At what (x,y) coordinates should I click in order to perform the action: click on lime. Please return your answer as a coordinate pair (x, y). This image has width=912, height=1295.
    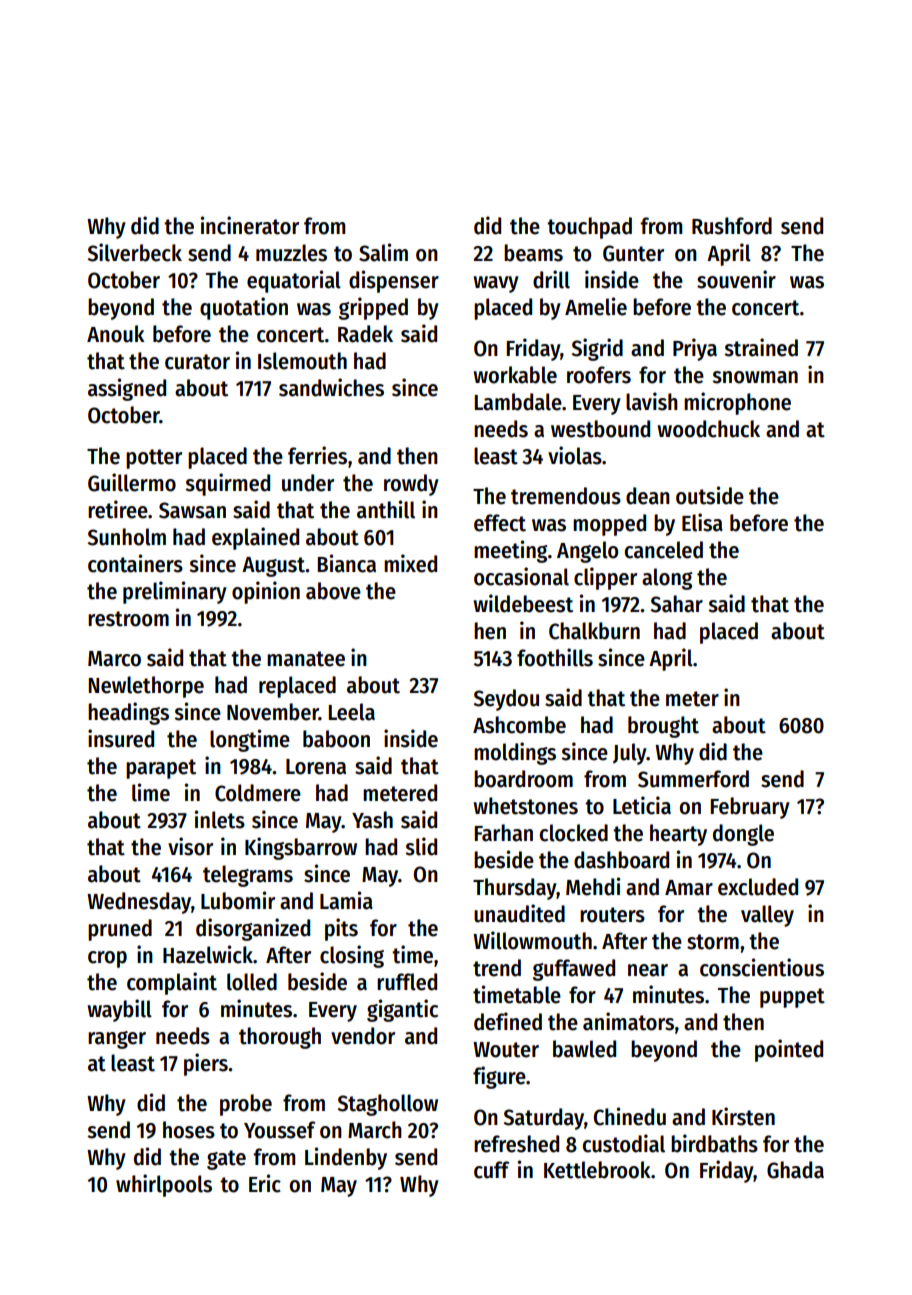
    Looking at the image, I should click on (151, 792).
